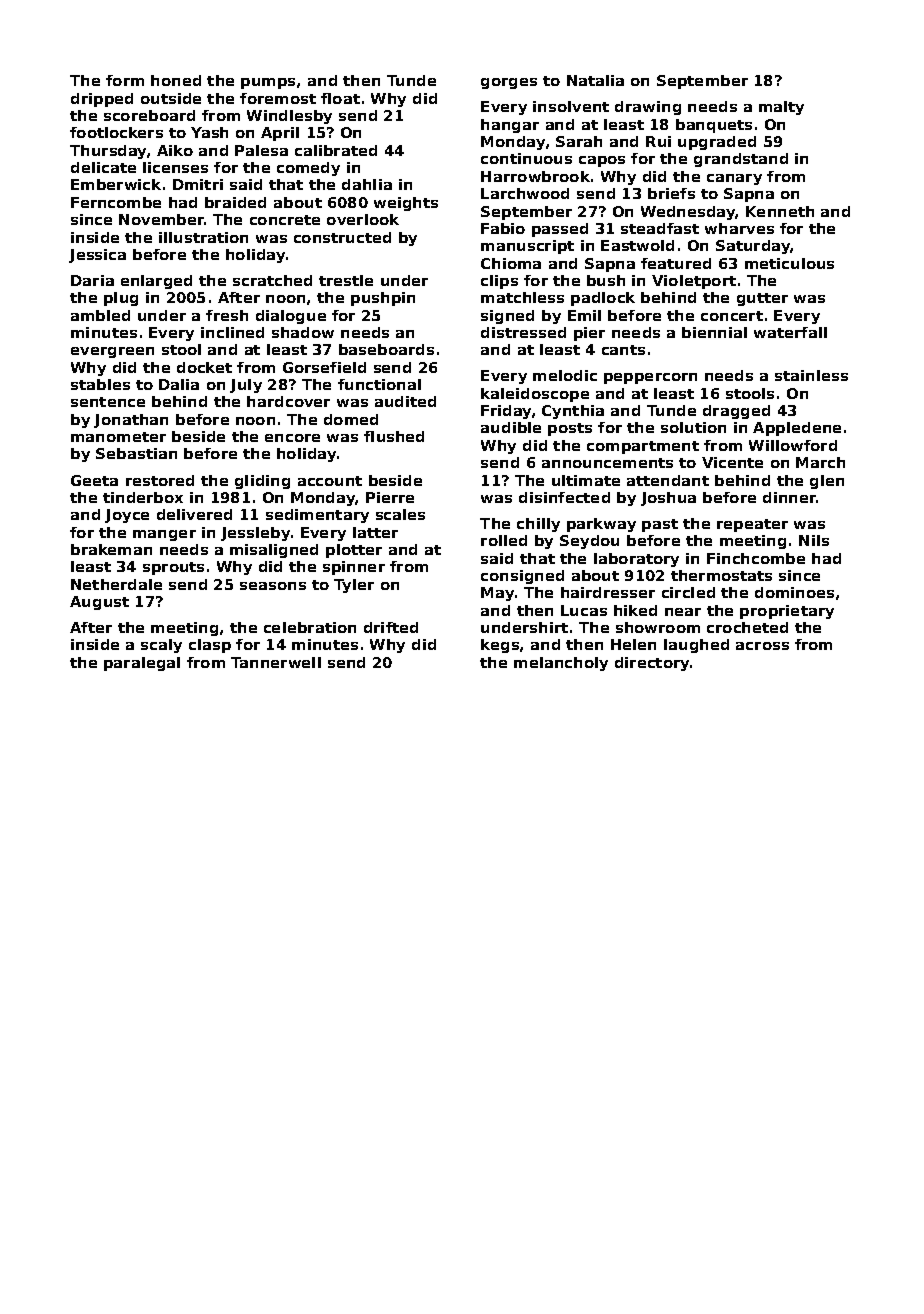 The height and width of the screenshot is (1314, 924). What do you see at coordinates (391, 627) in the screenshot?
I see `drifted` at bounding box center [391, 627].
